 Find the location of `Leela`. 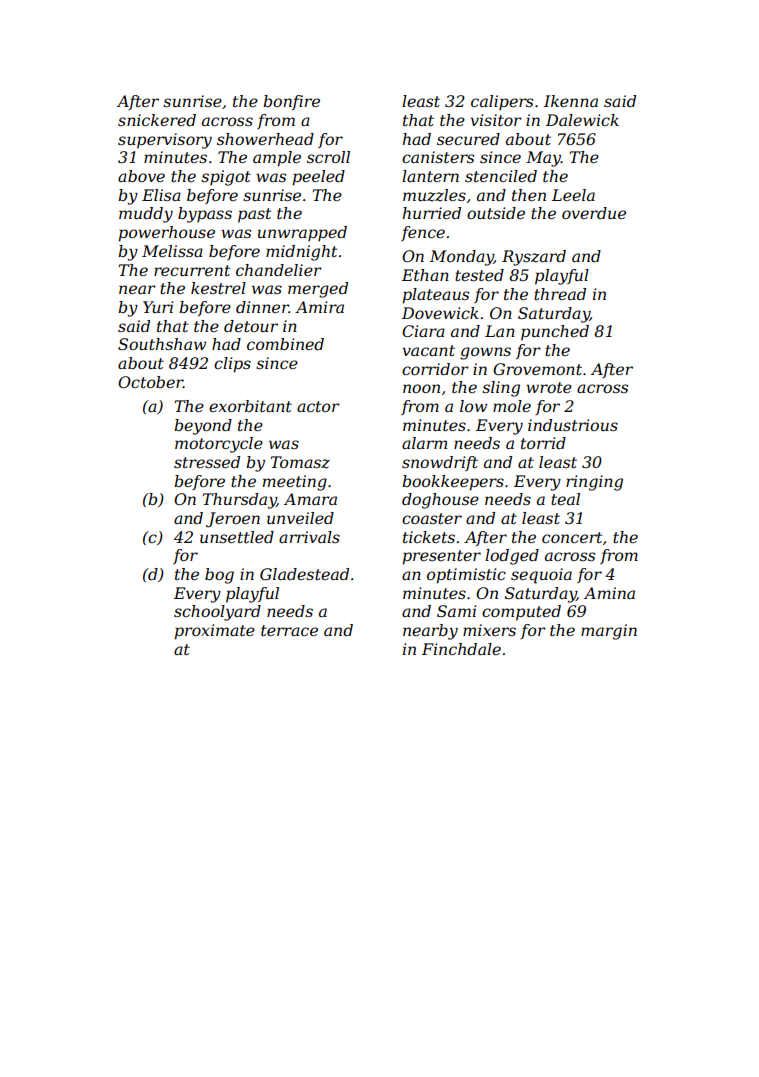

Leela is located at coordinates (573, 195).
